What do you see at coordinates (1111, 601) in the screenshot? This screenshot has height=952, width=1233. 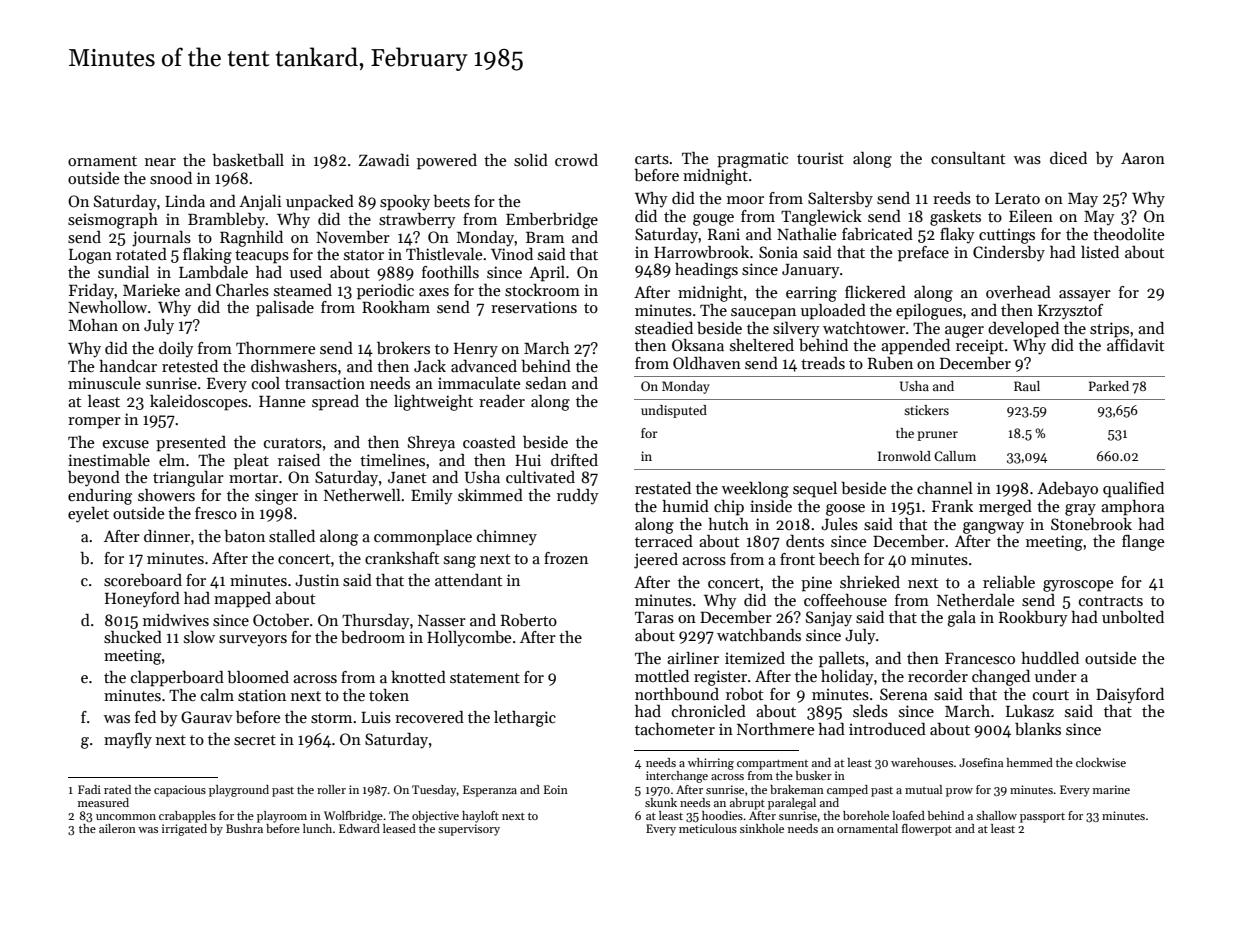 I see `contracts` at bounding box center [1111, 601].
